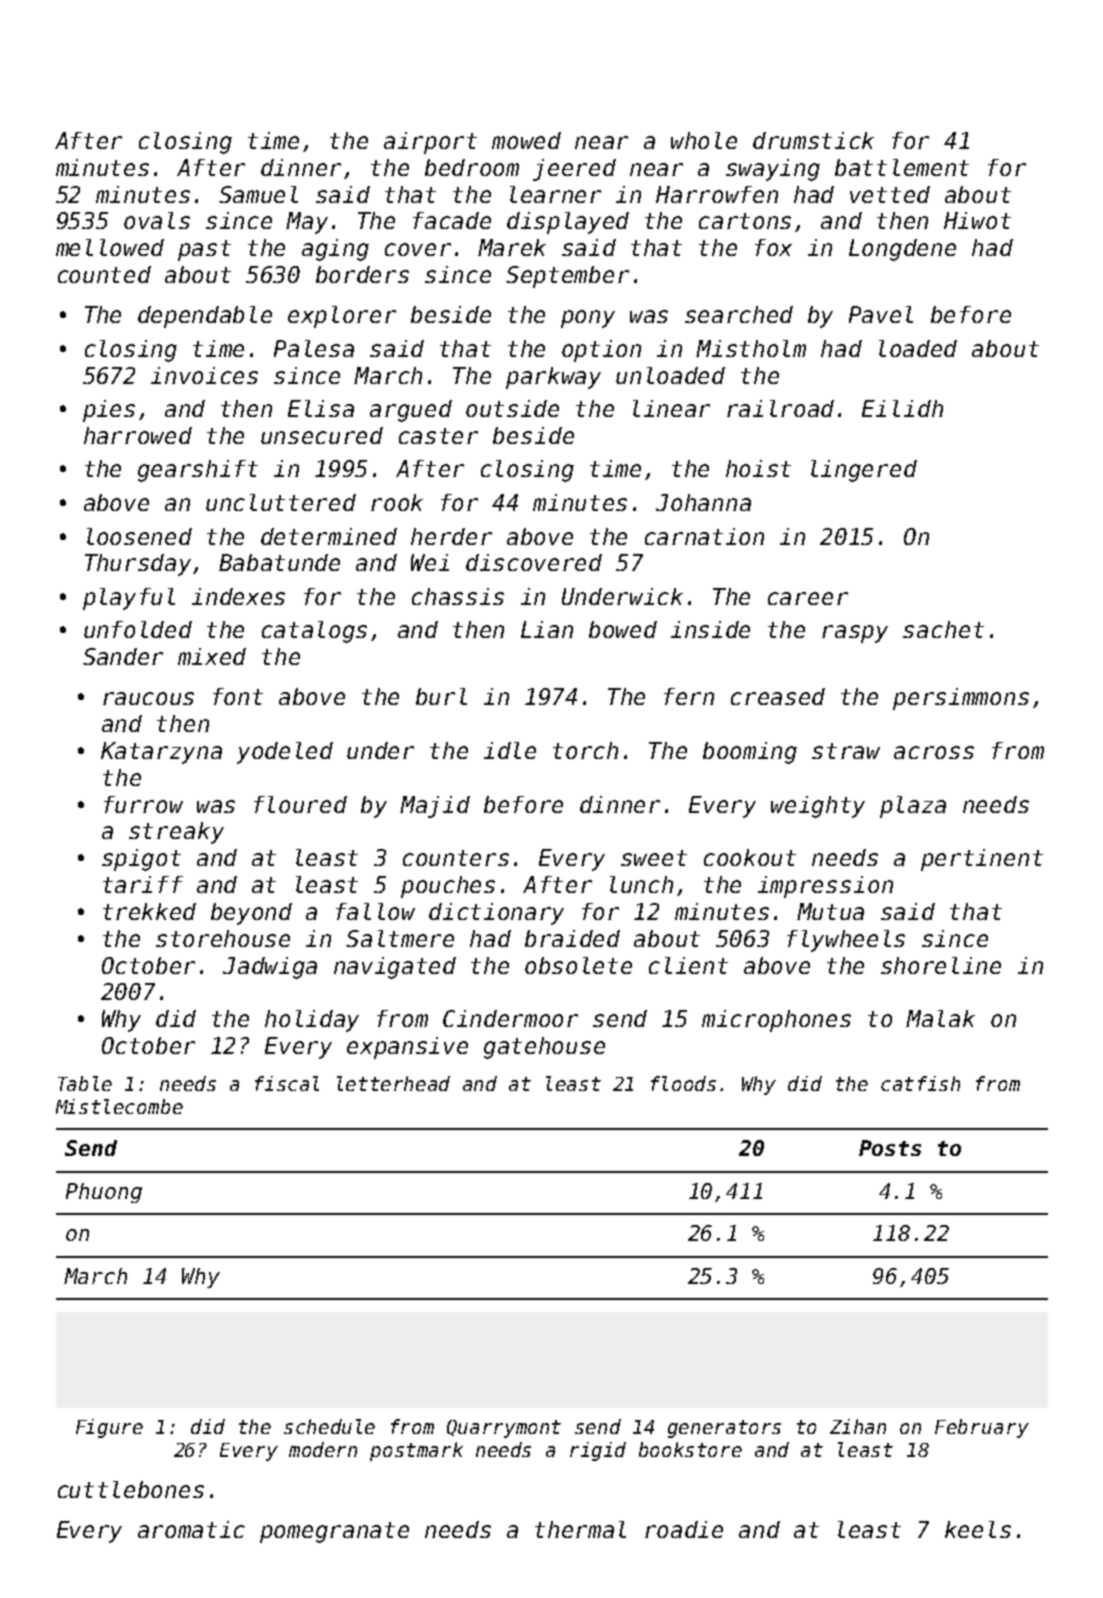  I want to click on Johanna, so click(703, 502).
